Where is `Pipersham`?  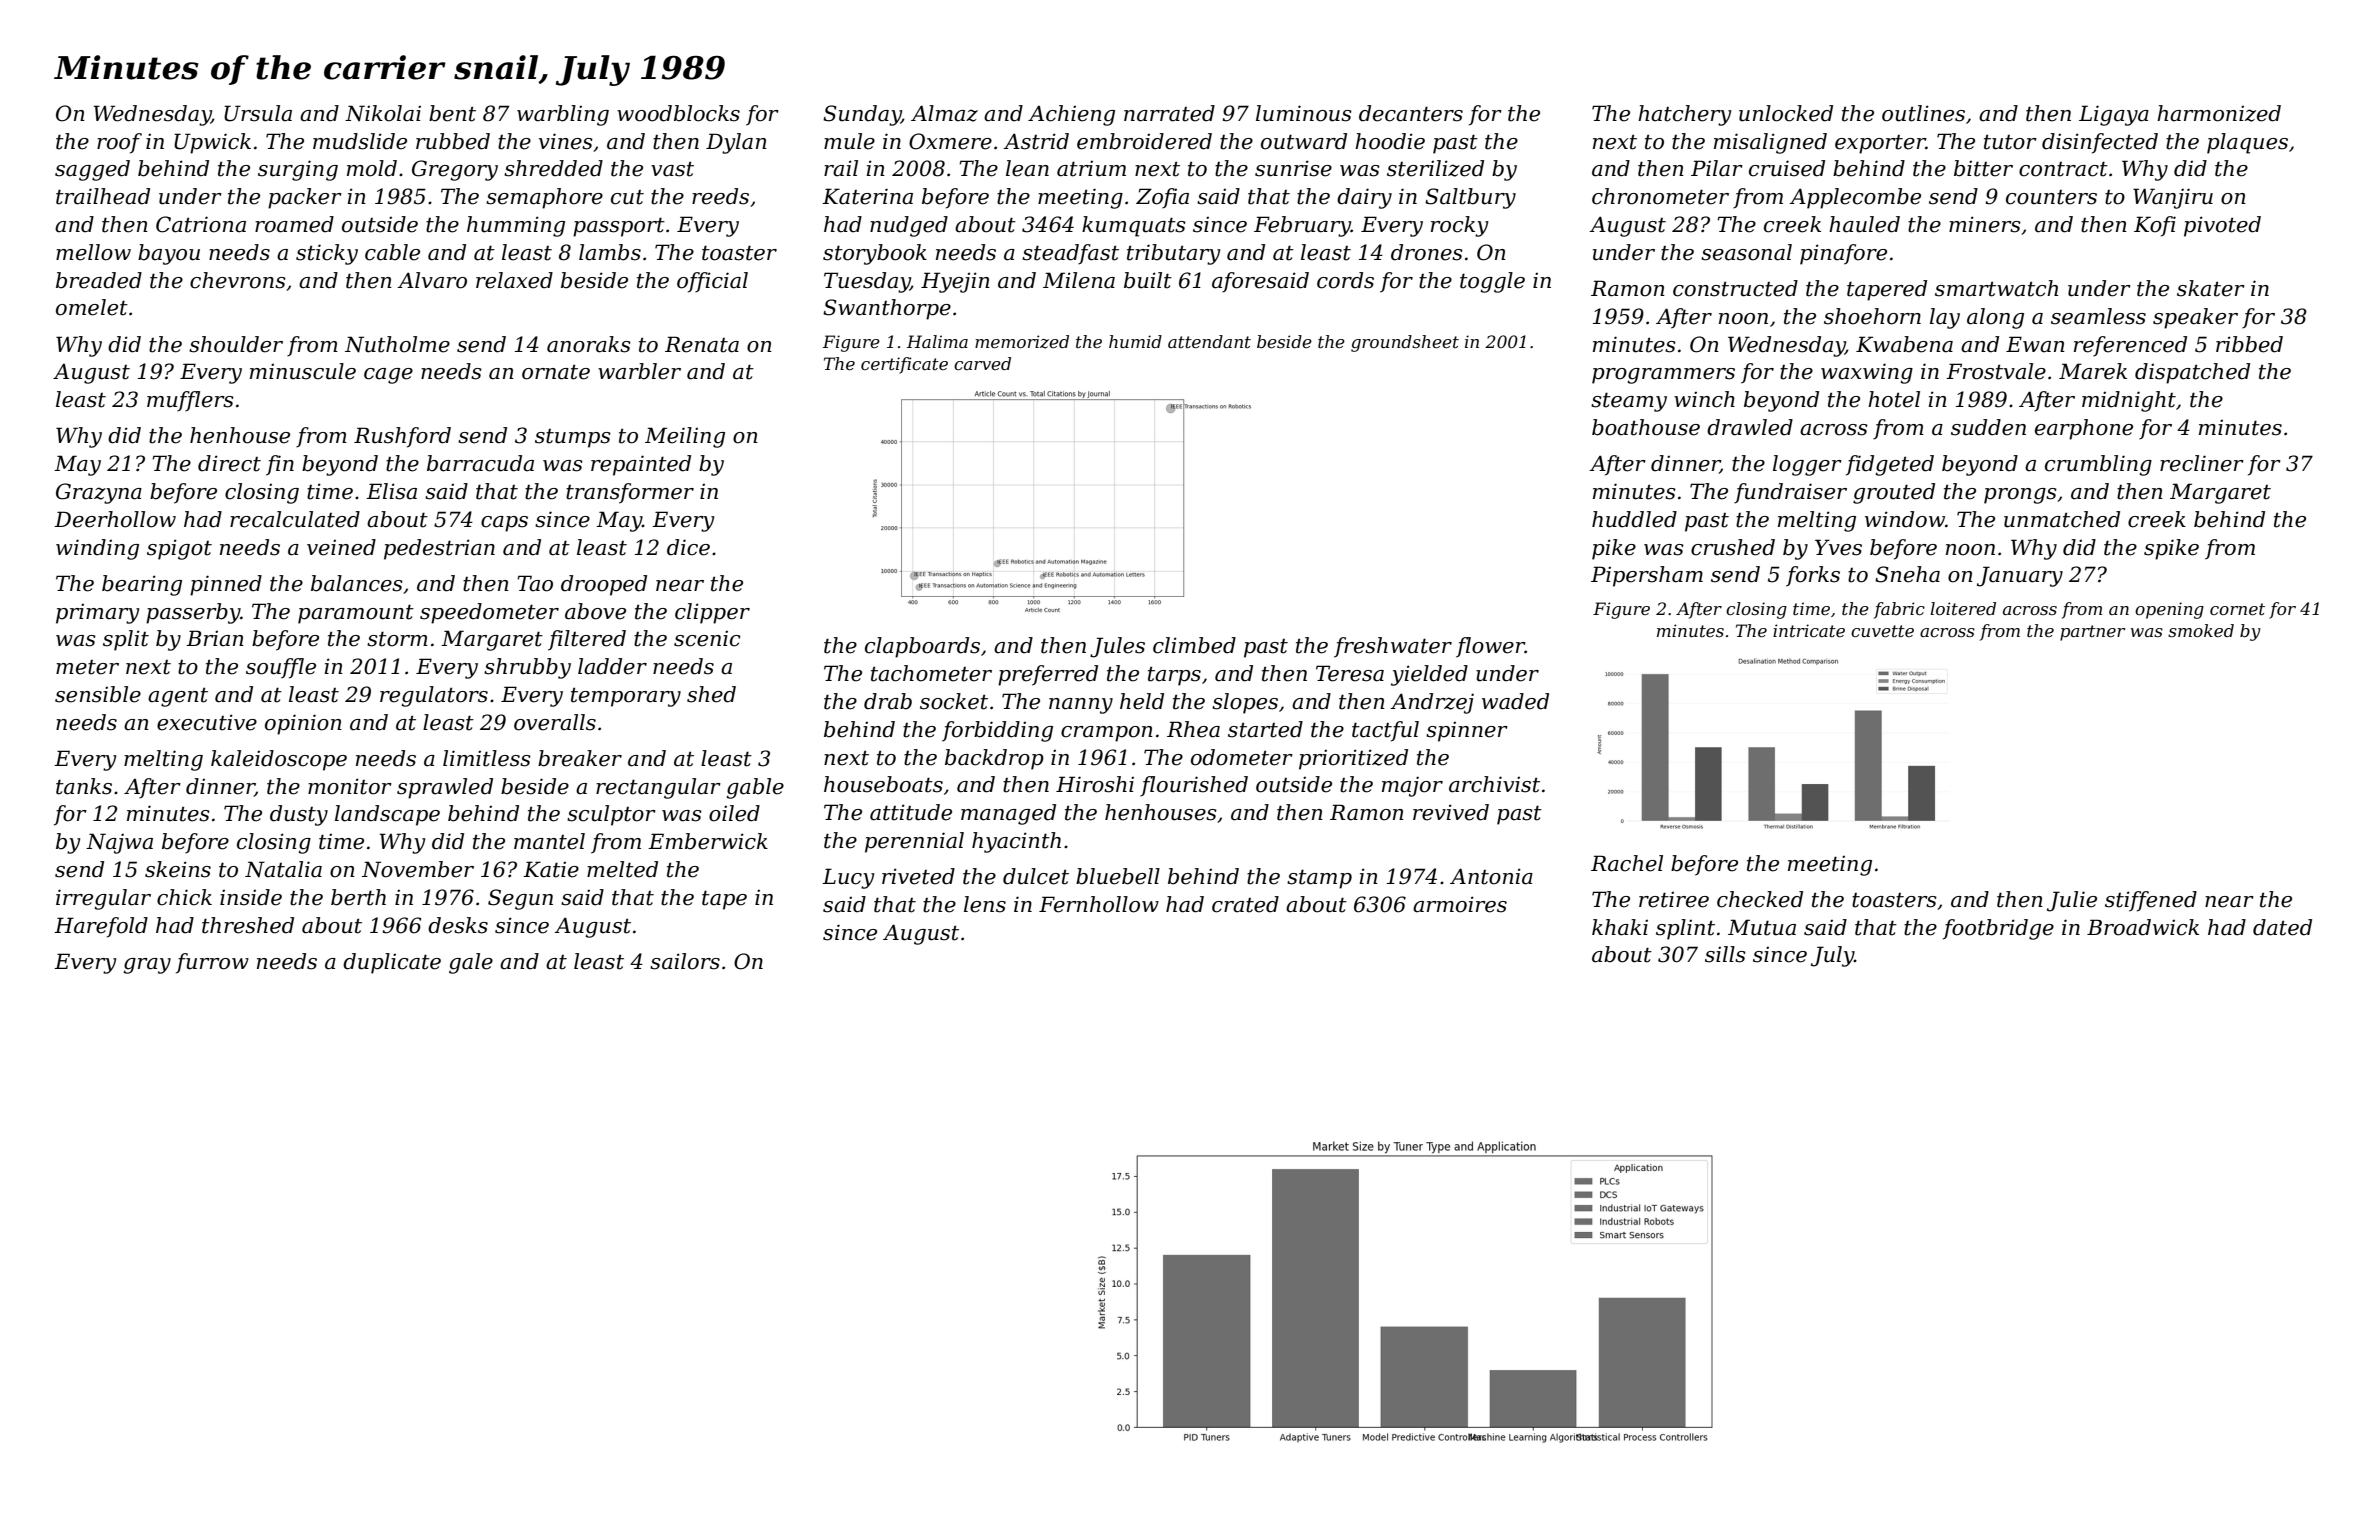 Pipersham is located at coordinates (1647, 576).
